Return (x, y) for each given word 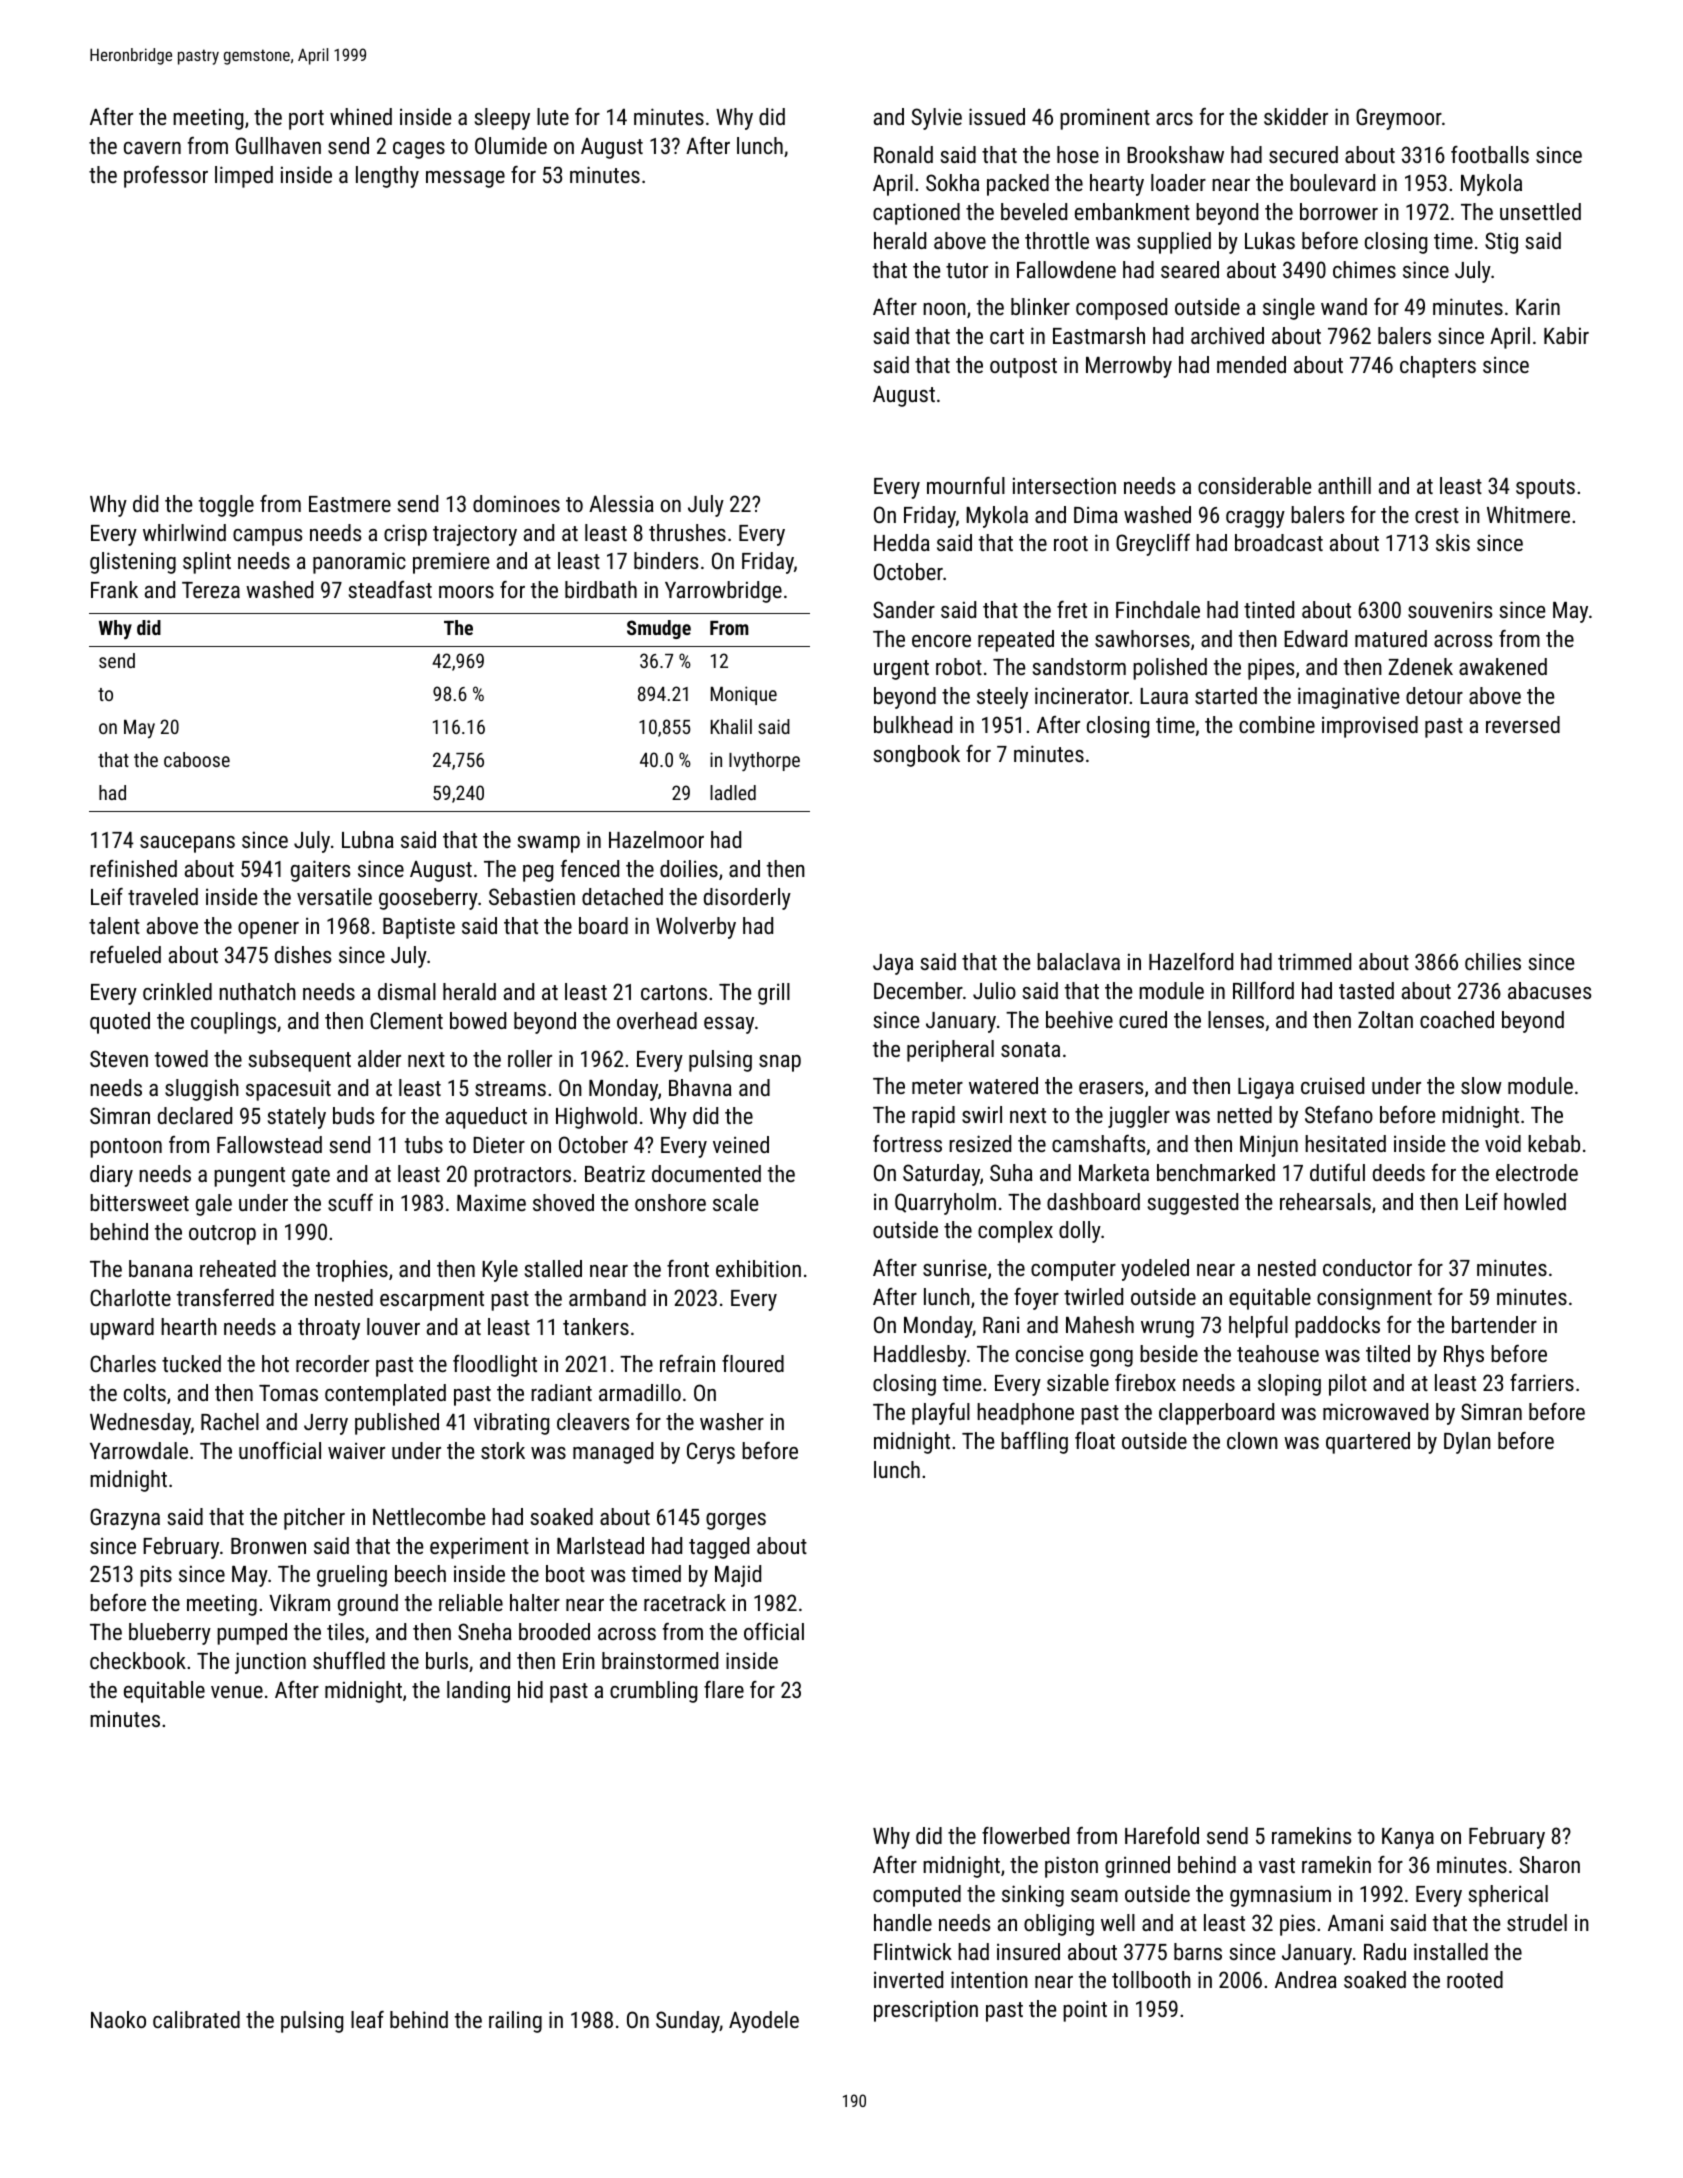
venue (237, 1692)
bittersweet (139, 1202)
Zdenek (1421, 666)
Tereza (211, 589)
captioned (916, 214)
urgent (901, 670)
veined (741, 1144)
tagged (719, 1548)
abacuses (1549, 990)
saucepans (187, 844)
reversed (1523, 724)
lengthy (387, 177)
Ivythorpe (764, 761)
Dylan (1467, 1443)
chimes (1364, 269)
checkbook (138, 1660)
